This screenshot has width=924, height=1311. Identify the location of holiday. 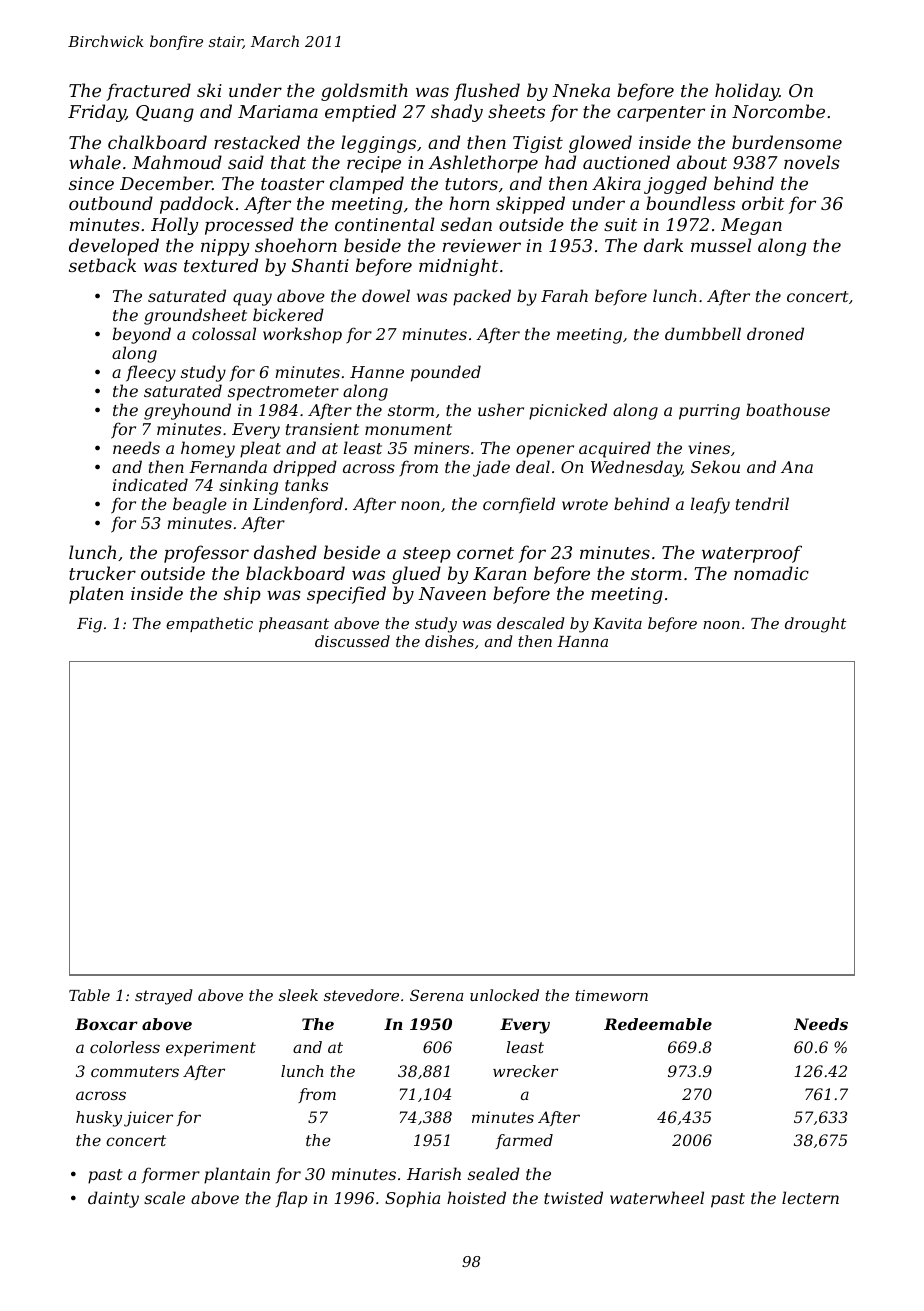
(747, 92).
